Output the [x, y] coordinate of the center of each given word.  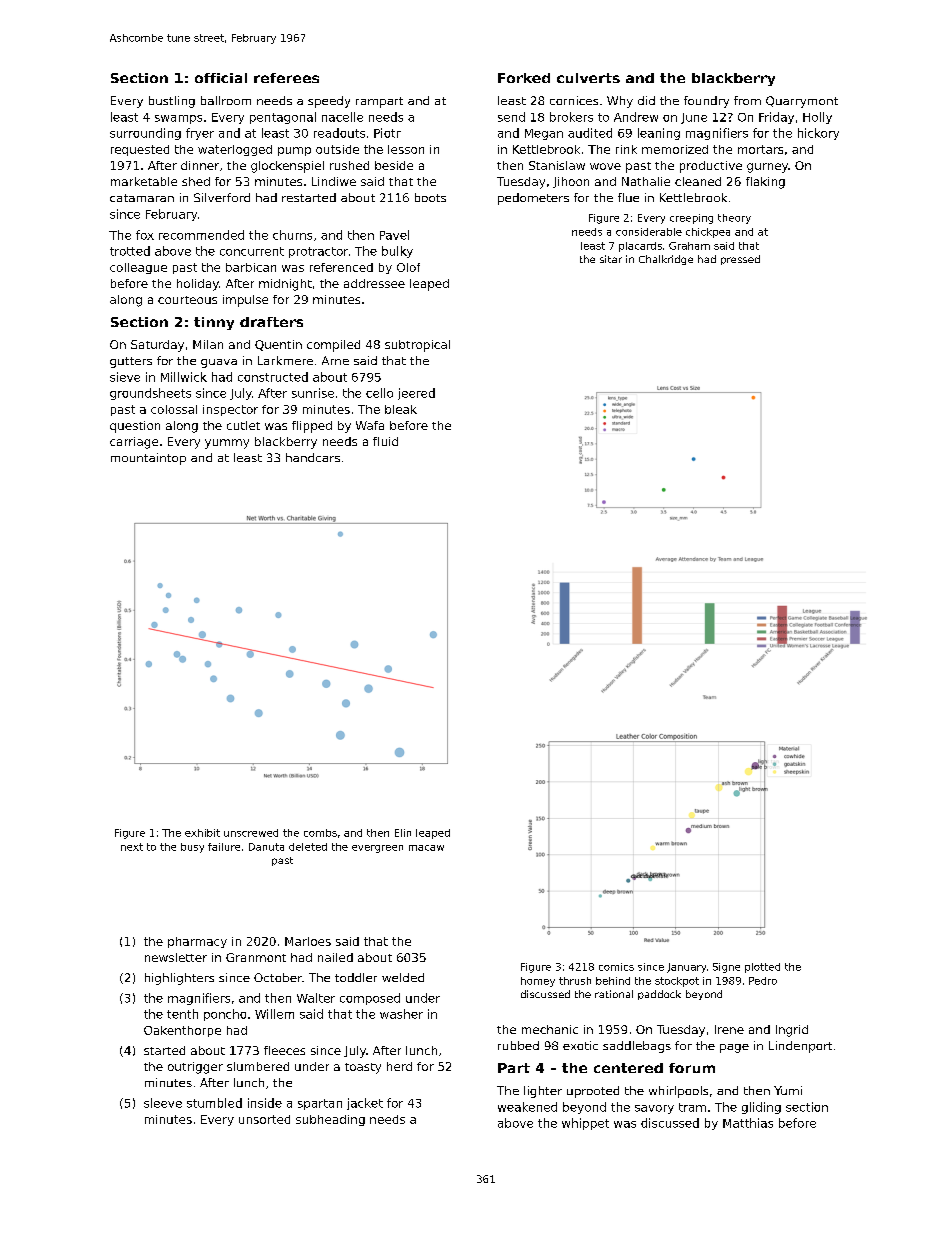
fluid [385, 441]
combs [320, 833]
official [221, 78]
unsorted [264, 1119]
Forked [524, 78]
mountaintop [148, 459]
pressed [740, 260]
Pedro [763, 981]
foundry [706, 102]
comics [616, 967]
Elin [403, 833]
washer [401, 1014]
